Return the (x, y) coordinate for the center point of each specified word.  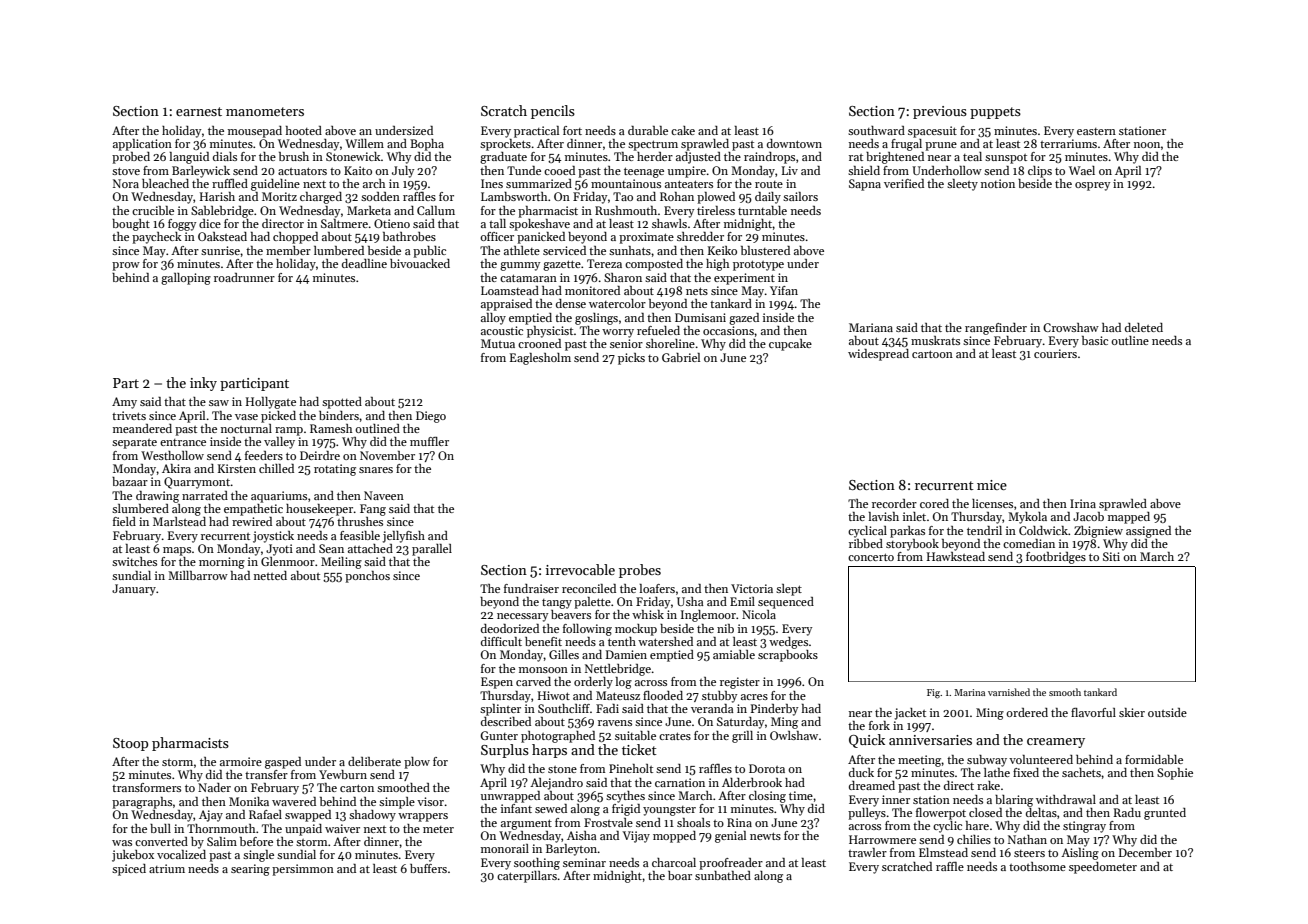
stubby (719, 697)
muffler (429, 441)
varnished (1009, 692)
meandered (142, 428)
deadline (364, 263)
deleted (1144, 327)
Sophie (1175, 774)
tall (497, 223)
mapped (1129, 518)
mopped (674, 837)
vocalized (181, 854)
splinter (500, 710)
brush (294, 156)
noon (1147, 145)
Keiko (722, 250)
